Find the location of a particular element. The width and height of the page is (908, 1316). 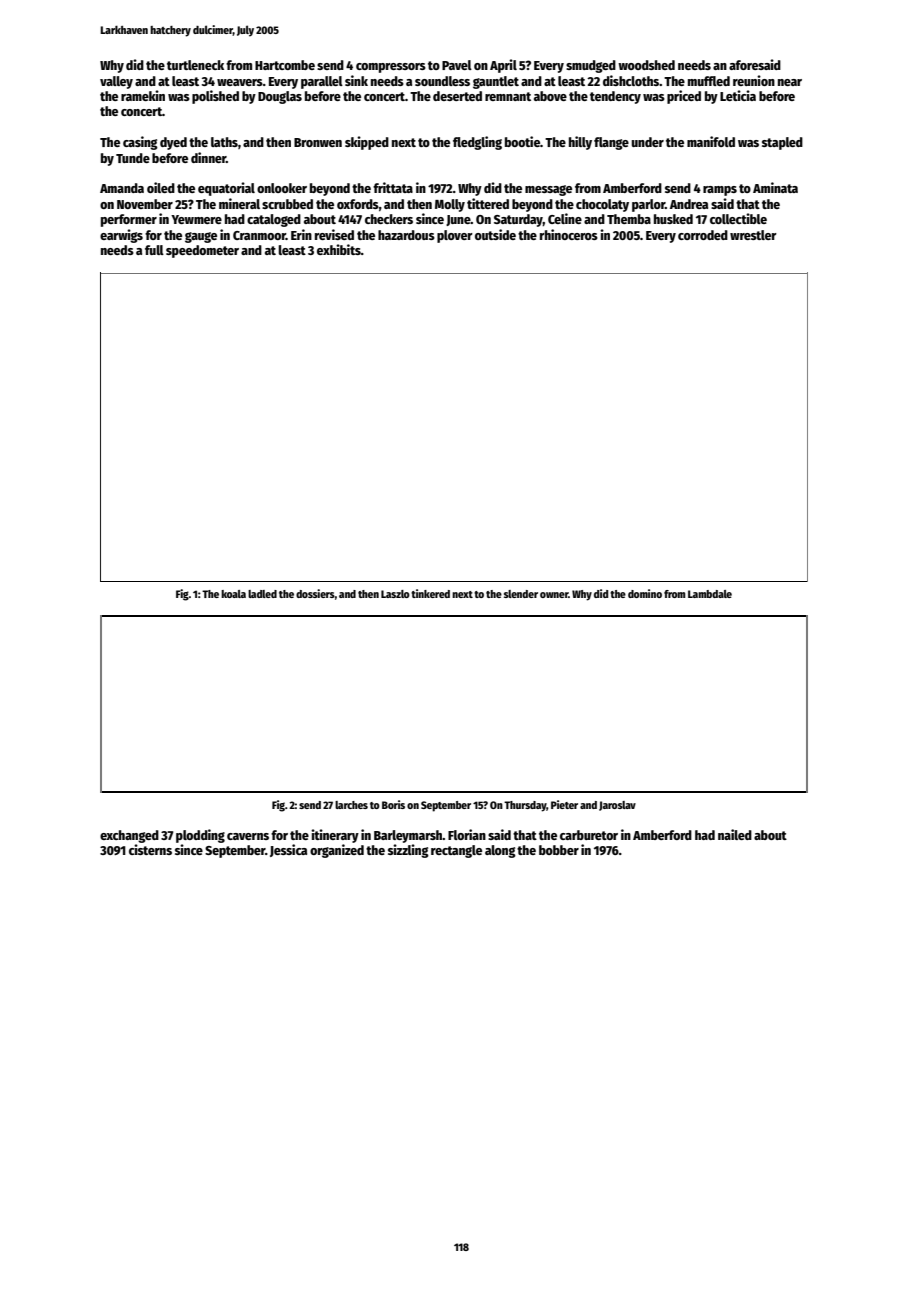

deserted is located at coordinates (457, 96).
